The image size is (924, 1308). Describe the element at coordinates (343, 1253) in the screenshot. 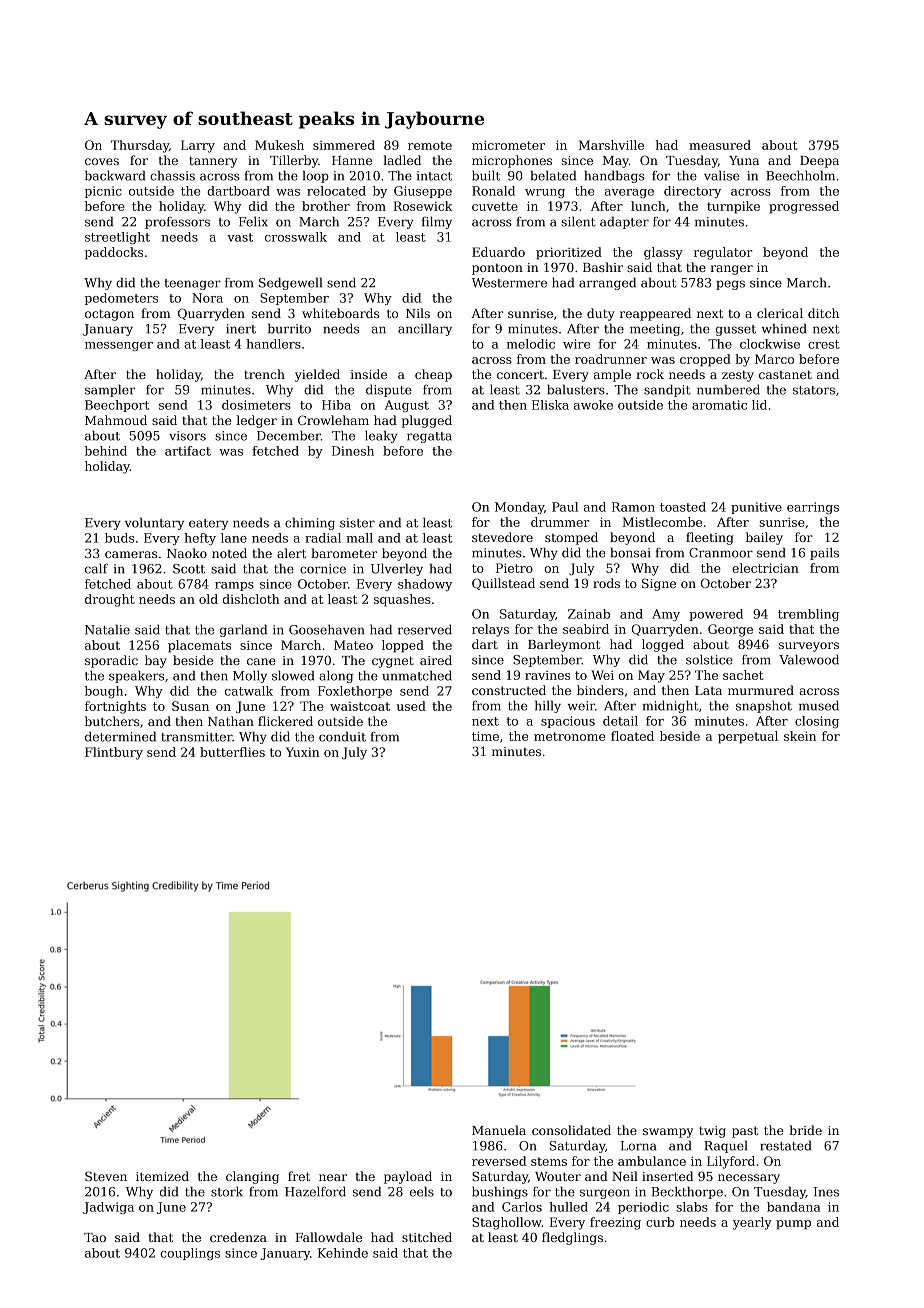

I see `Kehinde` at that location.
